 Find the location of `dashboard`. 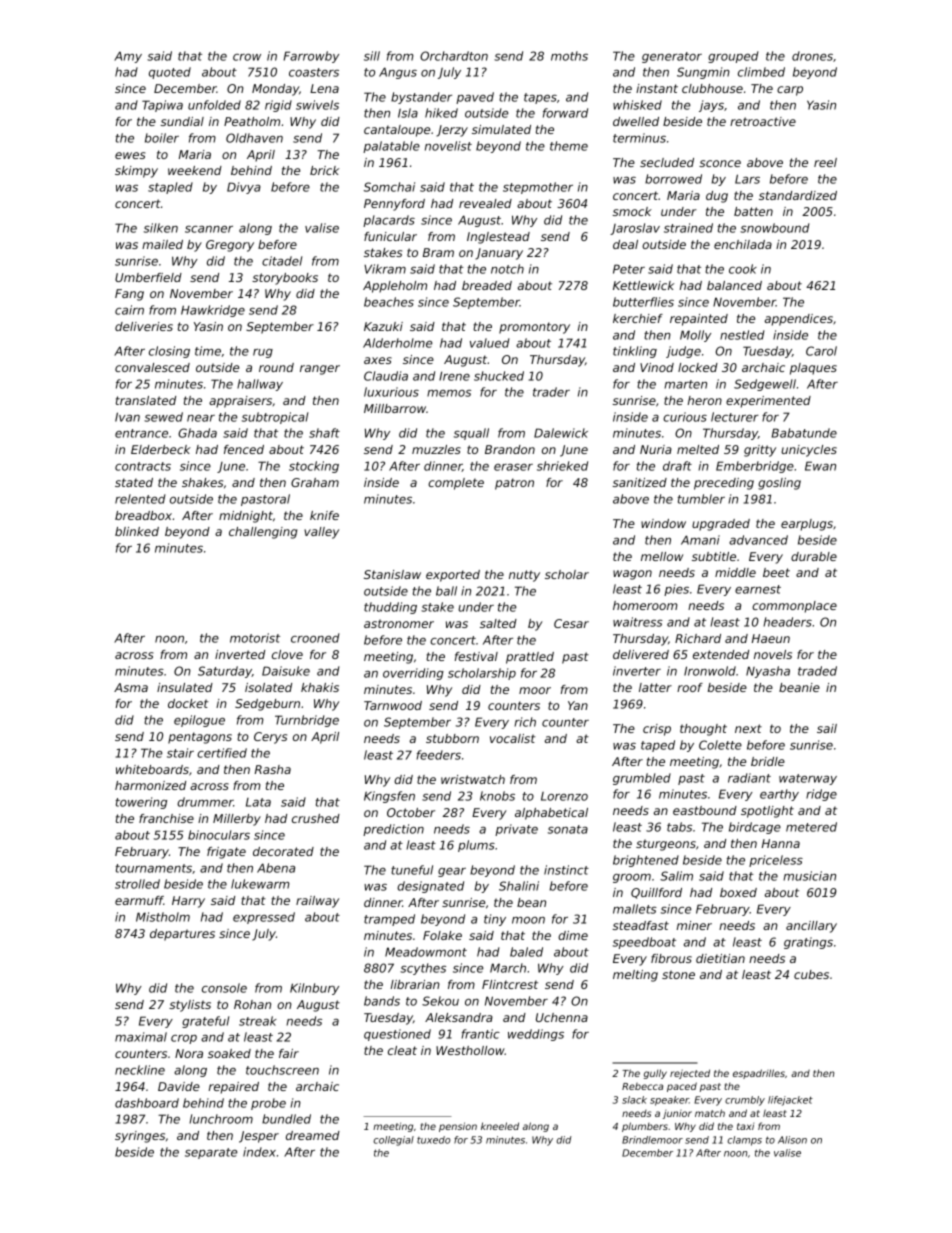

dashboard is located at coordinates (147, 1103).
